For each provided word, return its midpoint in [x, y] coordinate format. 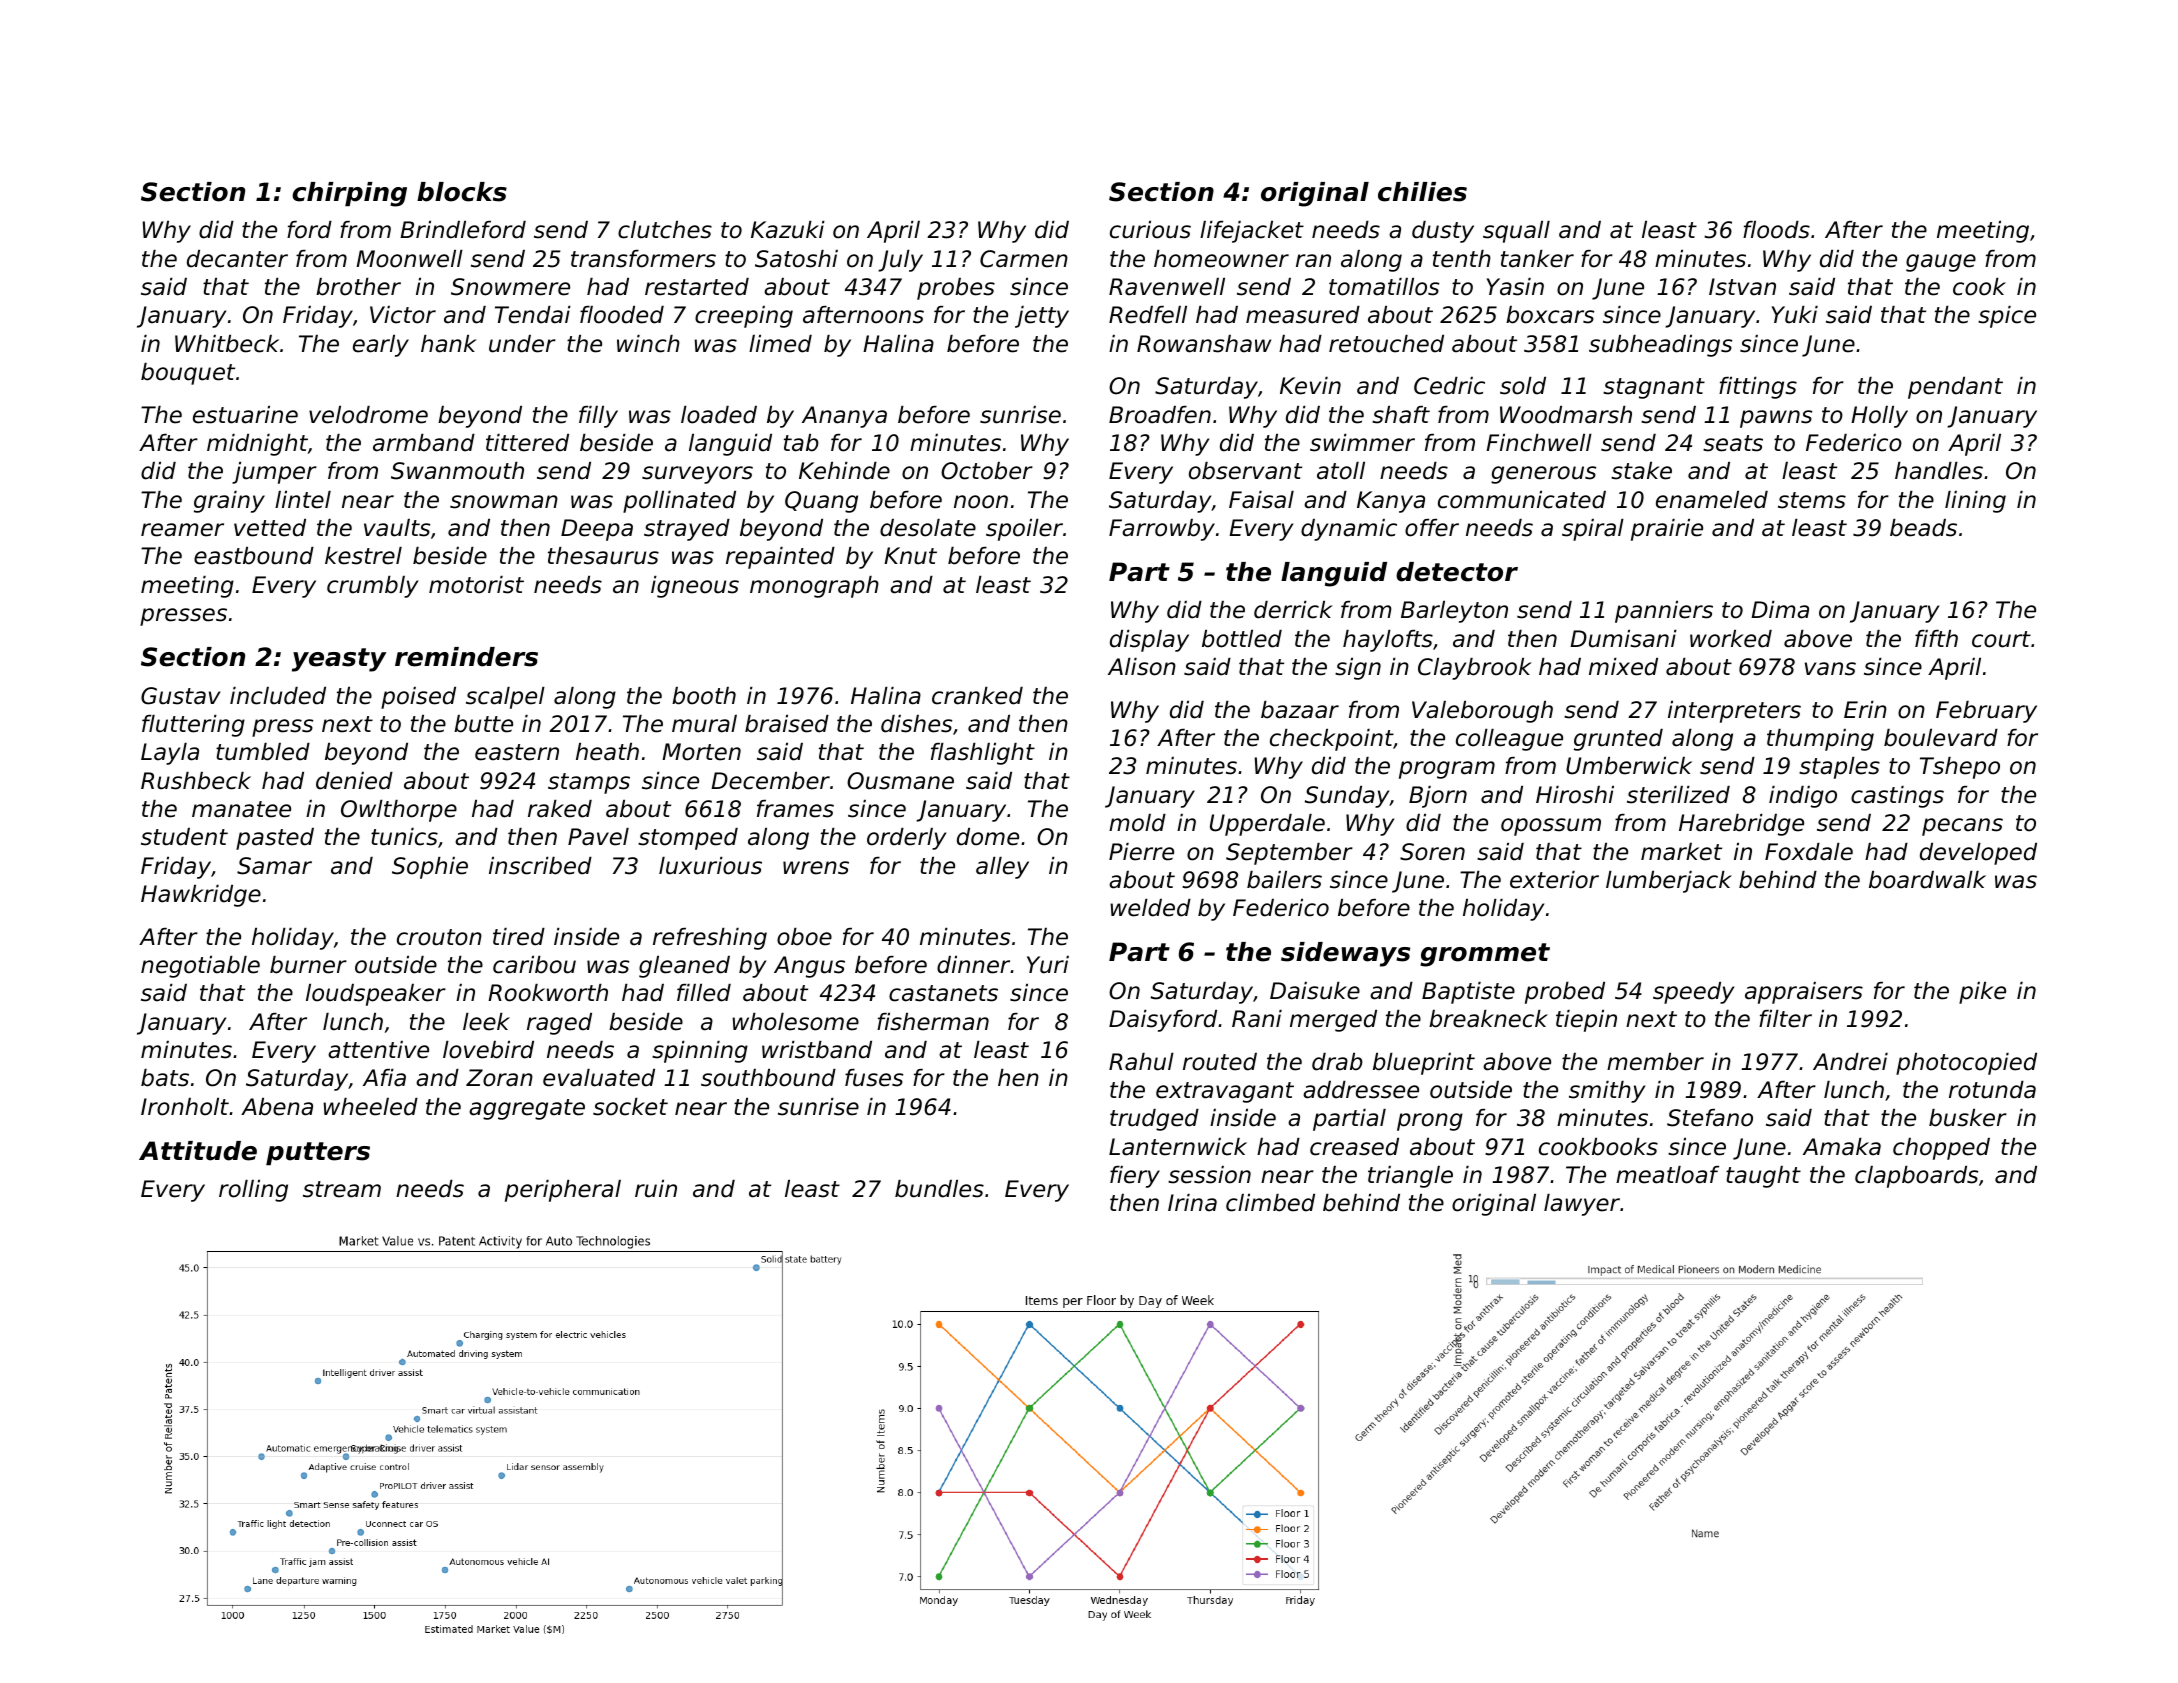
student [184, 837]
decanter [237, 259]
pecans [1962, 827]
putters [318, 1154]
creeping [744, 317]
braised [787, 724]
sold [1523, 386]
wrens [816, 868]
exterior [1554, 880]
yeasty [339, 660]
